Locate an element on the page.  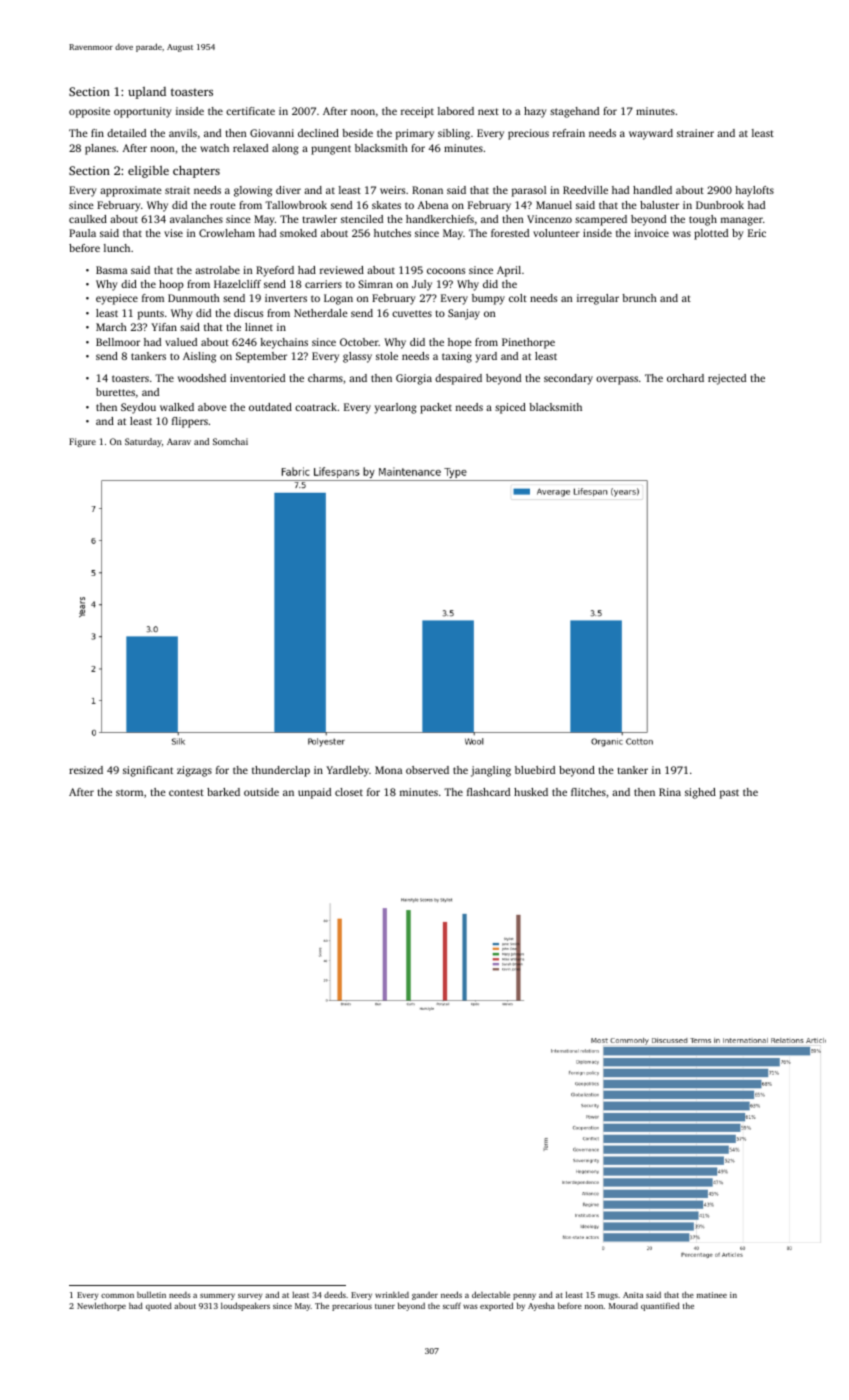
weirs is located at coordinates (392, 190).
